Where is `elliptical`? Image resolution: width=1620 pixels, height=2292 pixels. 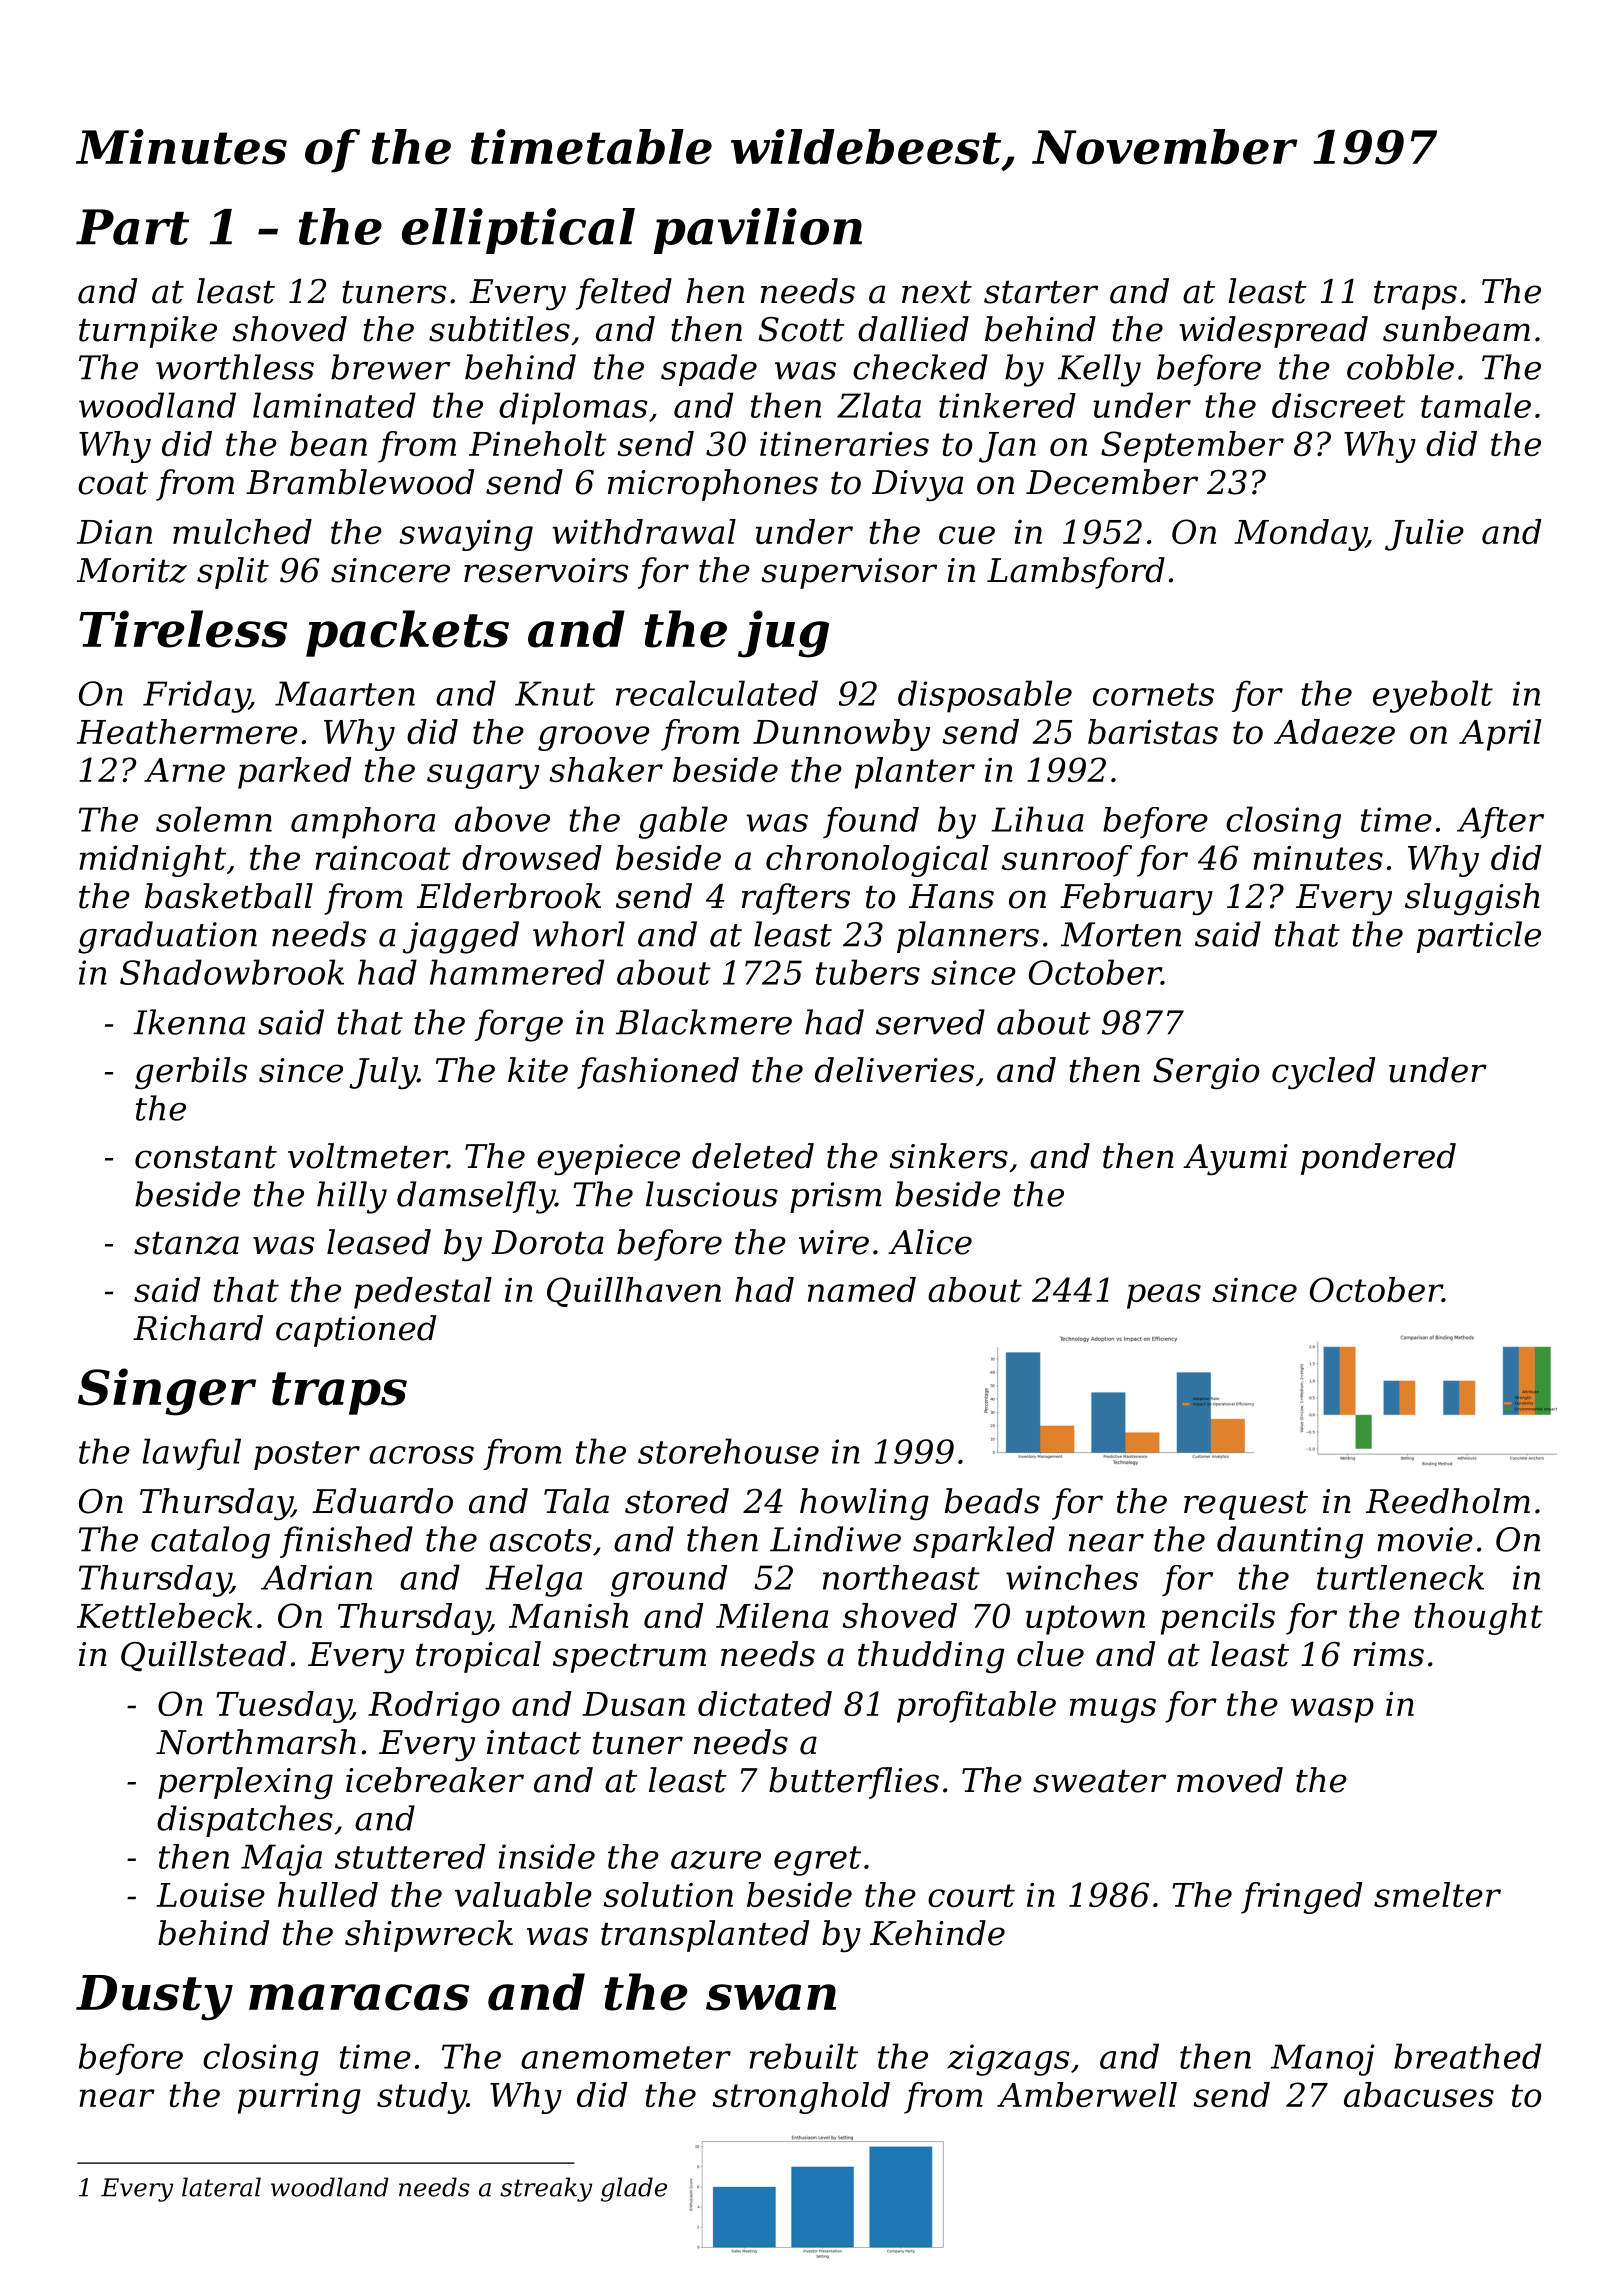 elliptical is located at coordinates (518, 231).
